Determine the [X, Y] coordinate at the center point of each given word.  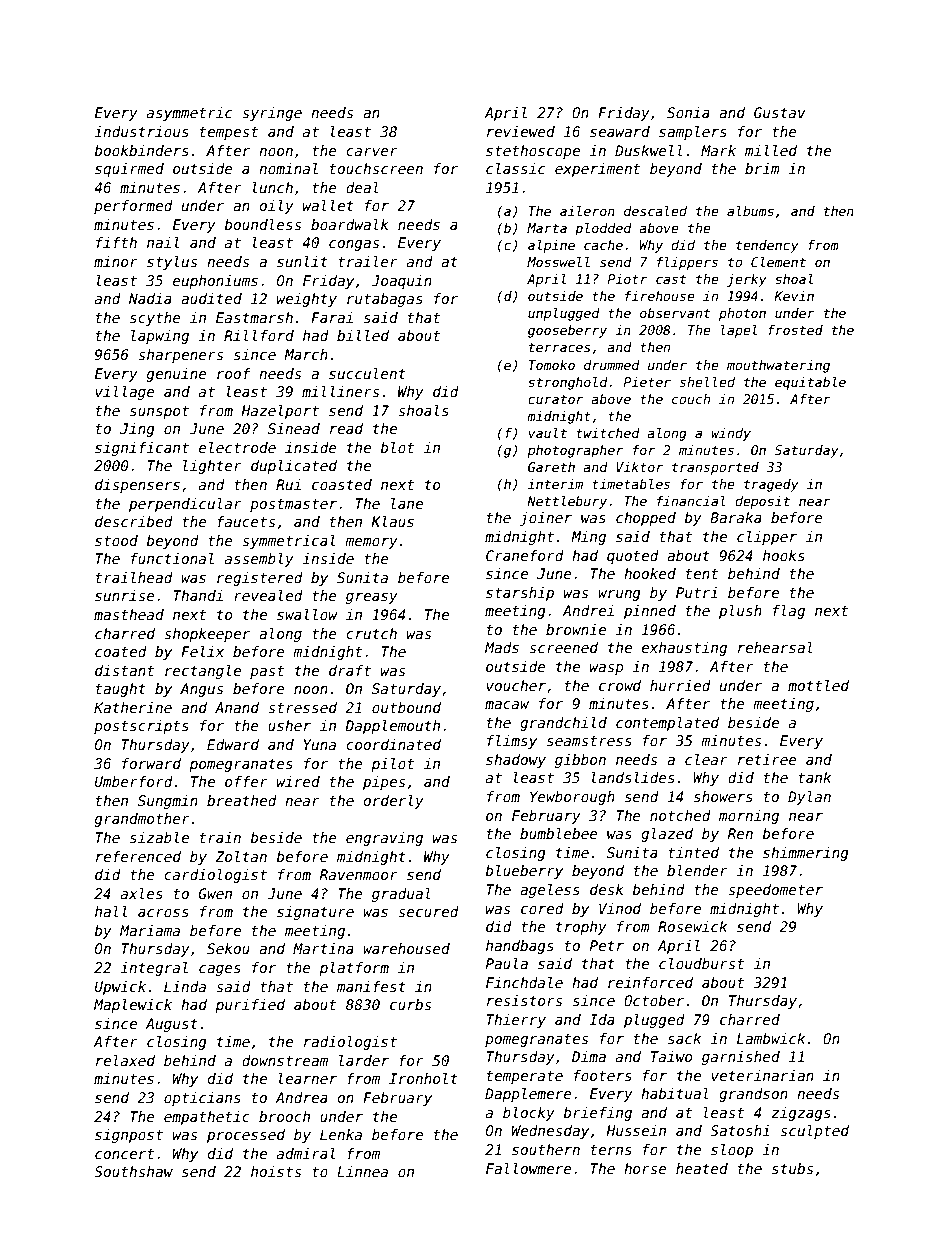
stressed [302, 707]
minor [116, 261]
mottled [818, 685]
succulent [367, 373]
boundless [263, 224]
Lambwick [771, 1038]
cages [220, 970]
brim [762, 168]
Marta [547, 228]
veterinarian [762, 1075]
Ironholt [423, 1078]
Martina [323, 948]
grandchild [563, 724]
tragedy [771, 485]
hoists [276, 1171]
